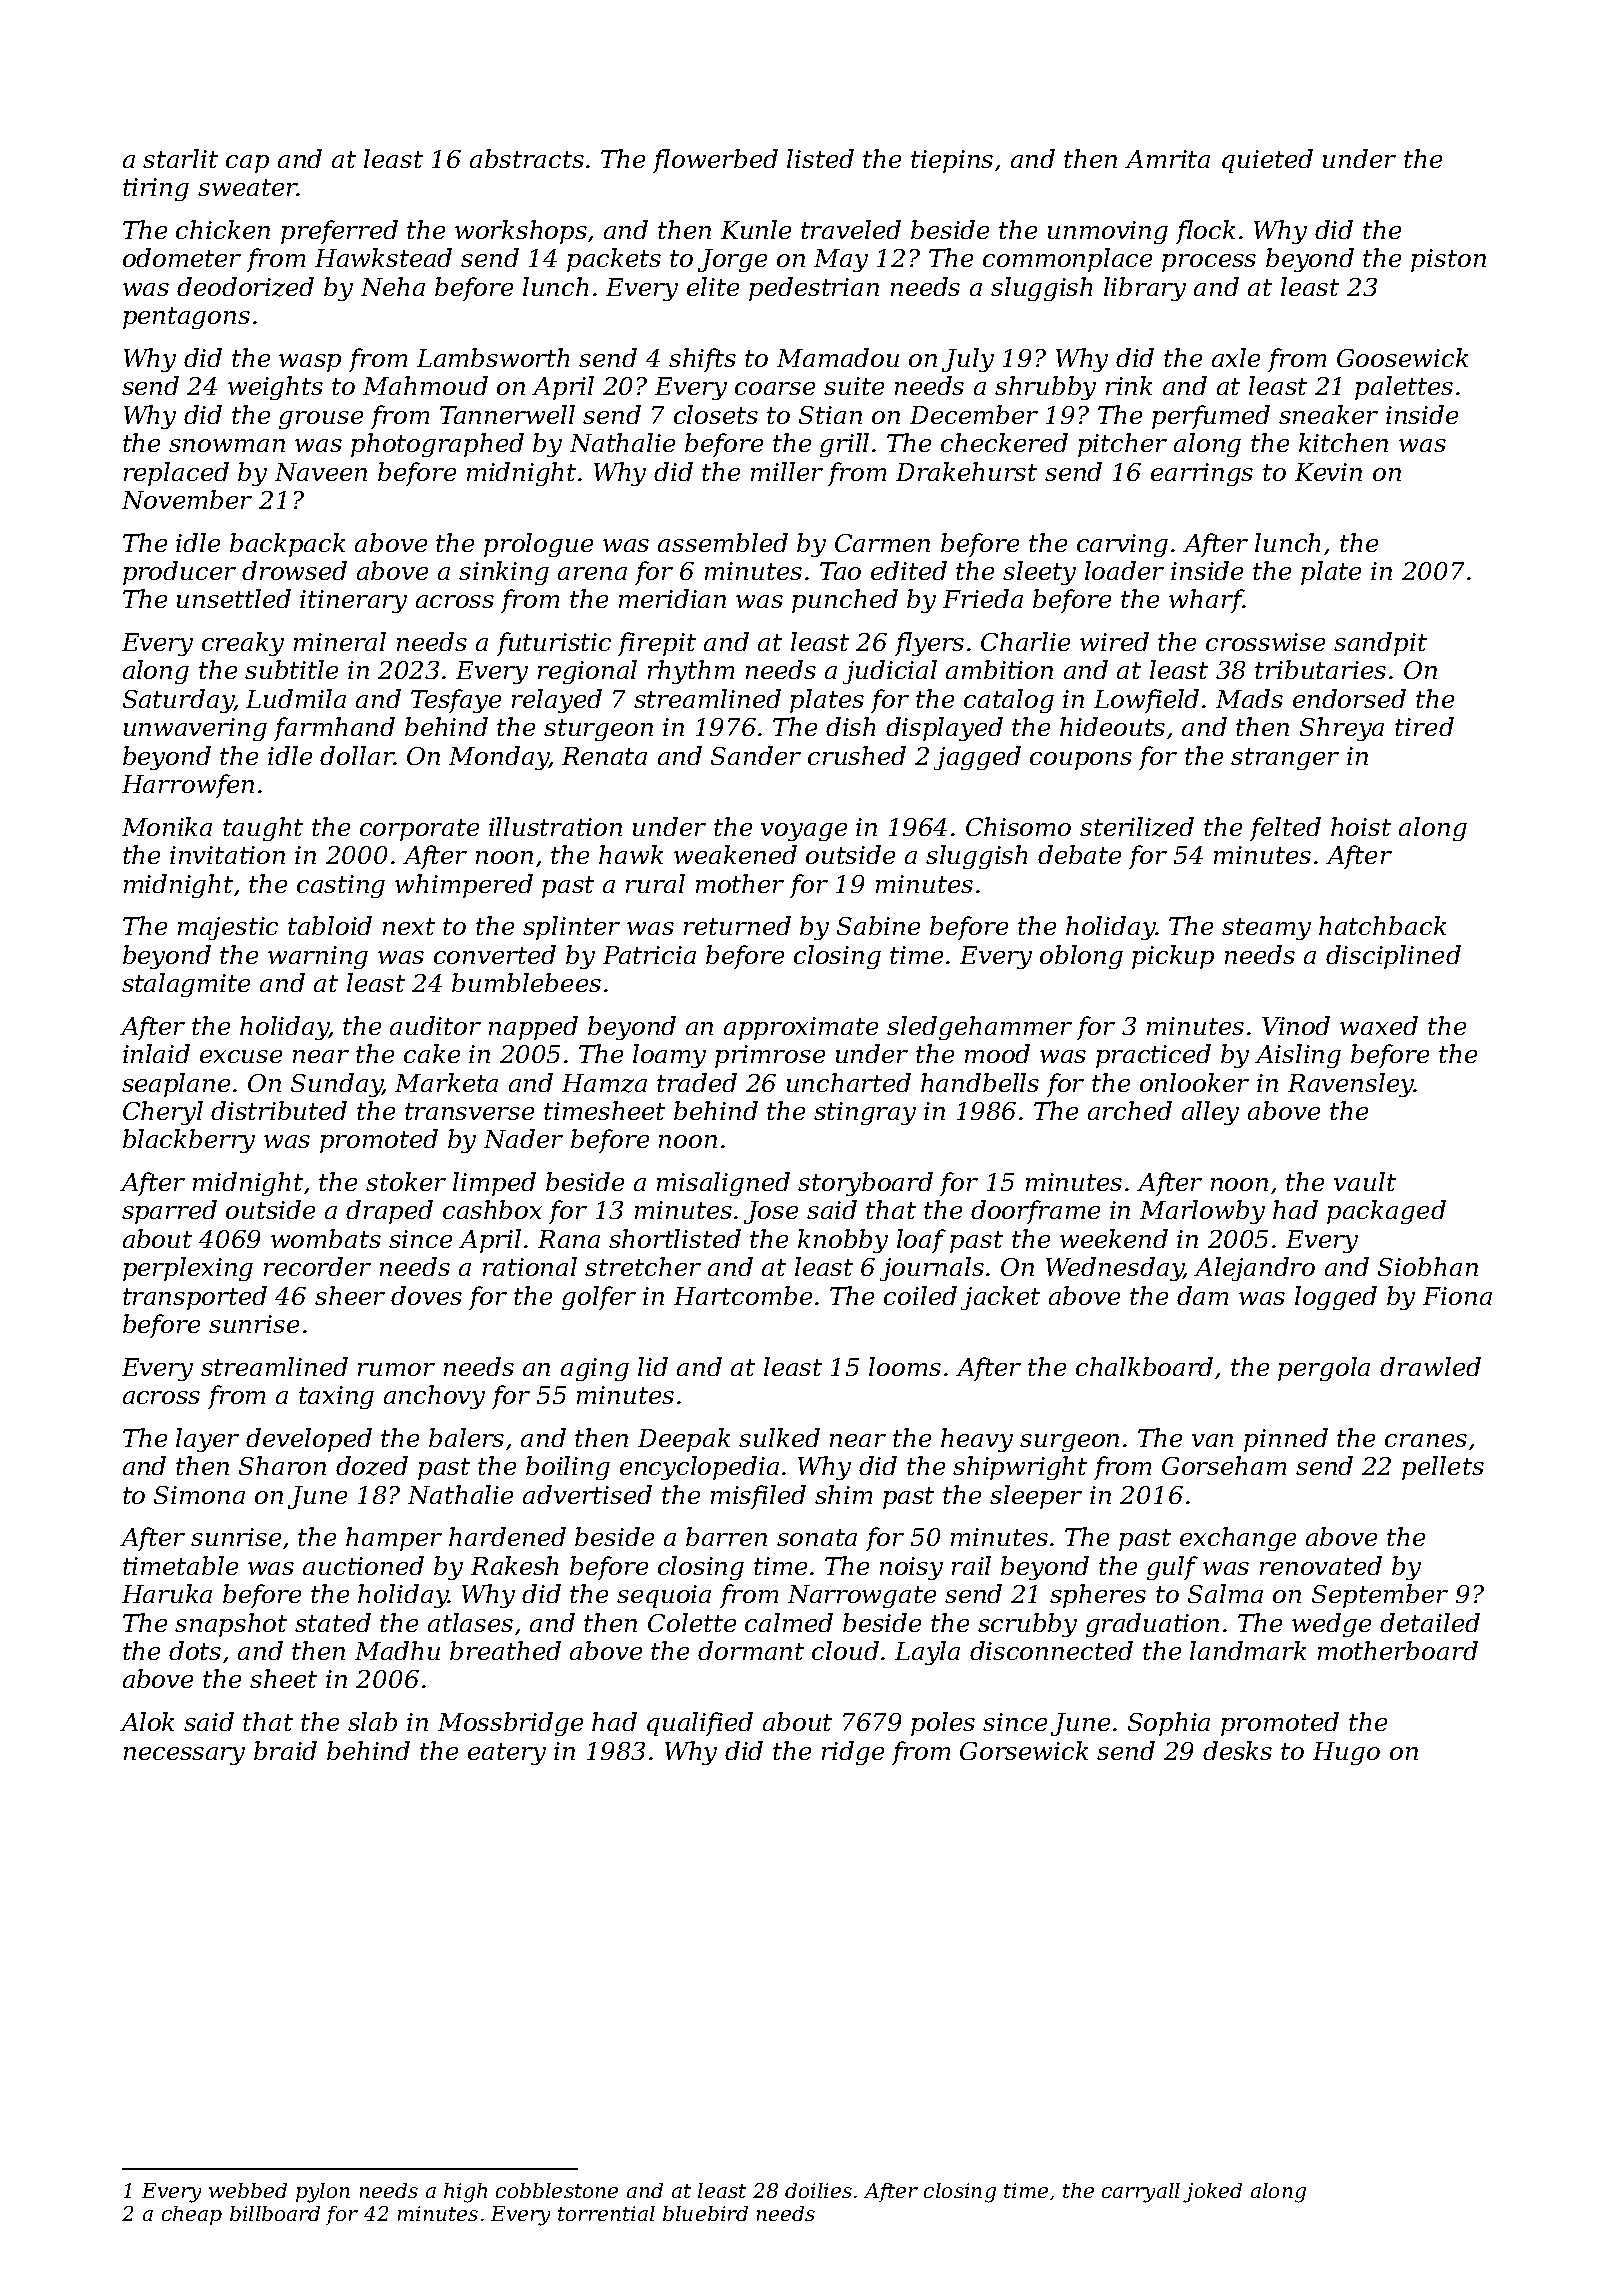 The width and height of the screenshot is (1620, 2292). Describe the element at coordinates (234, 598) in the screenshot. I see `unsettled` at that location.
